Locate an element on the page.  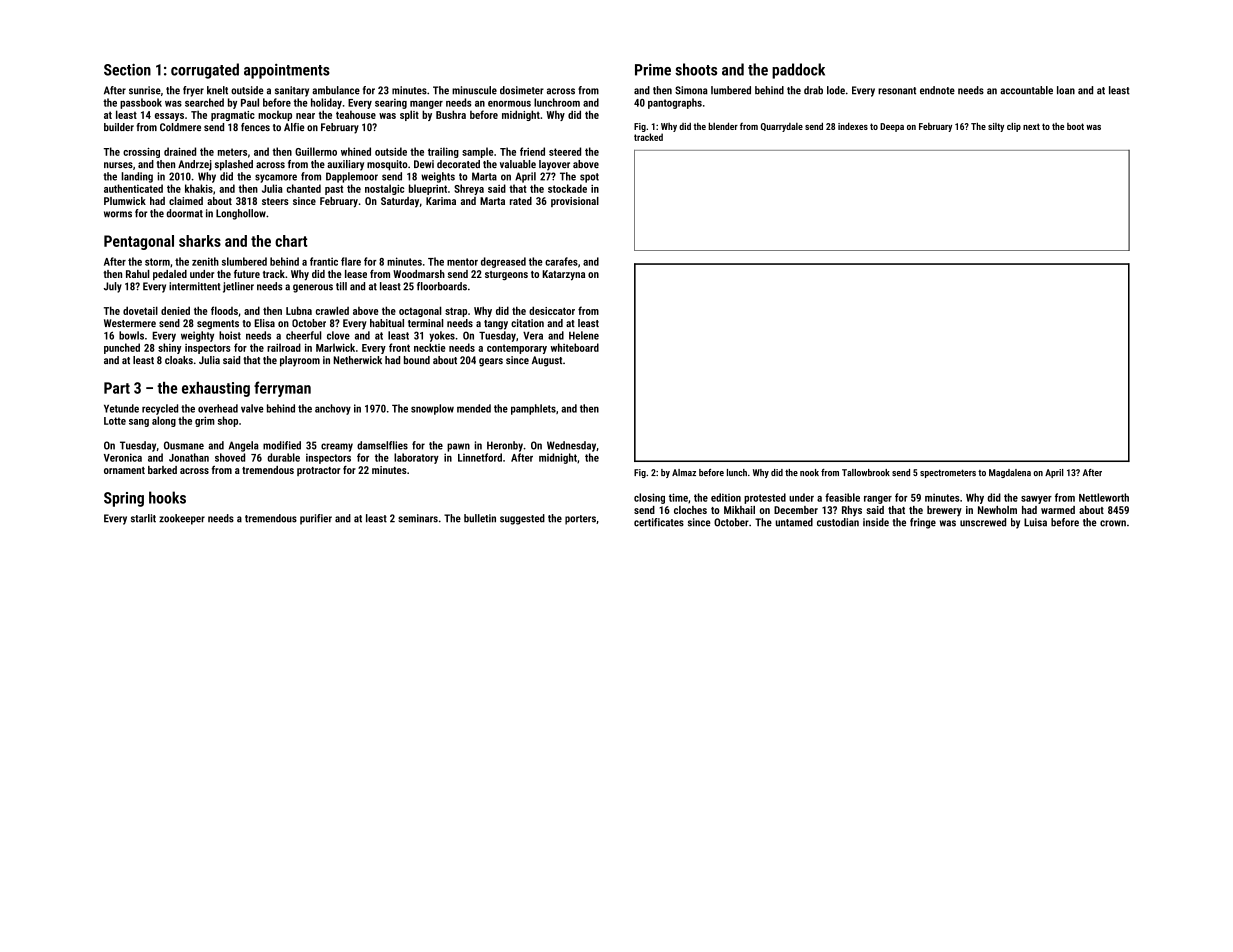
Section is located at coordinates (127, 70).
